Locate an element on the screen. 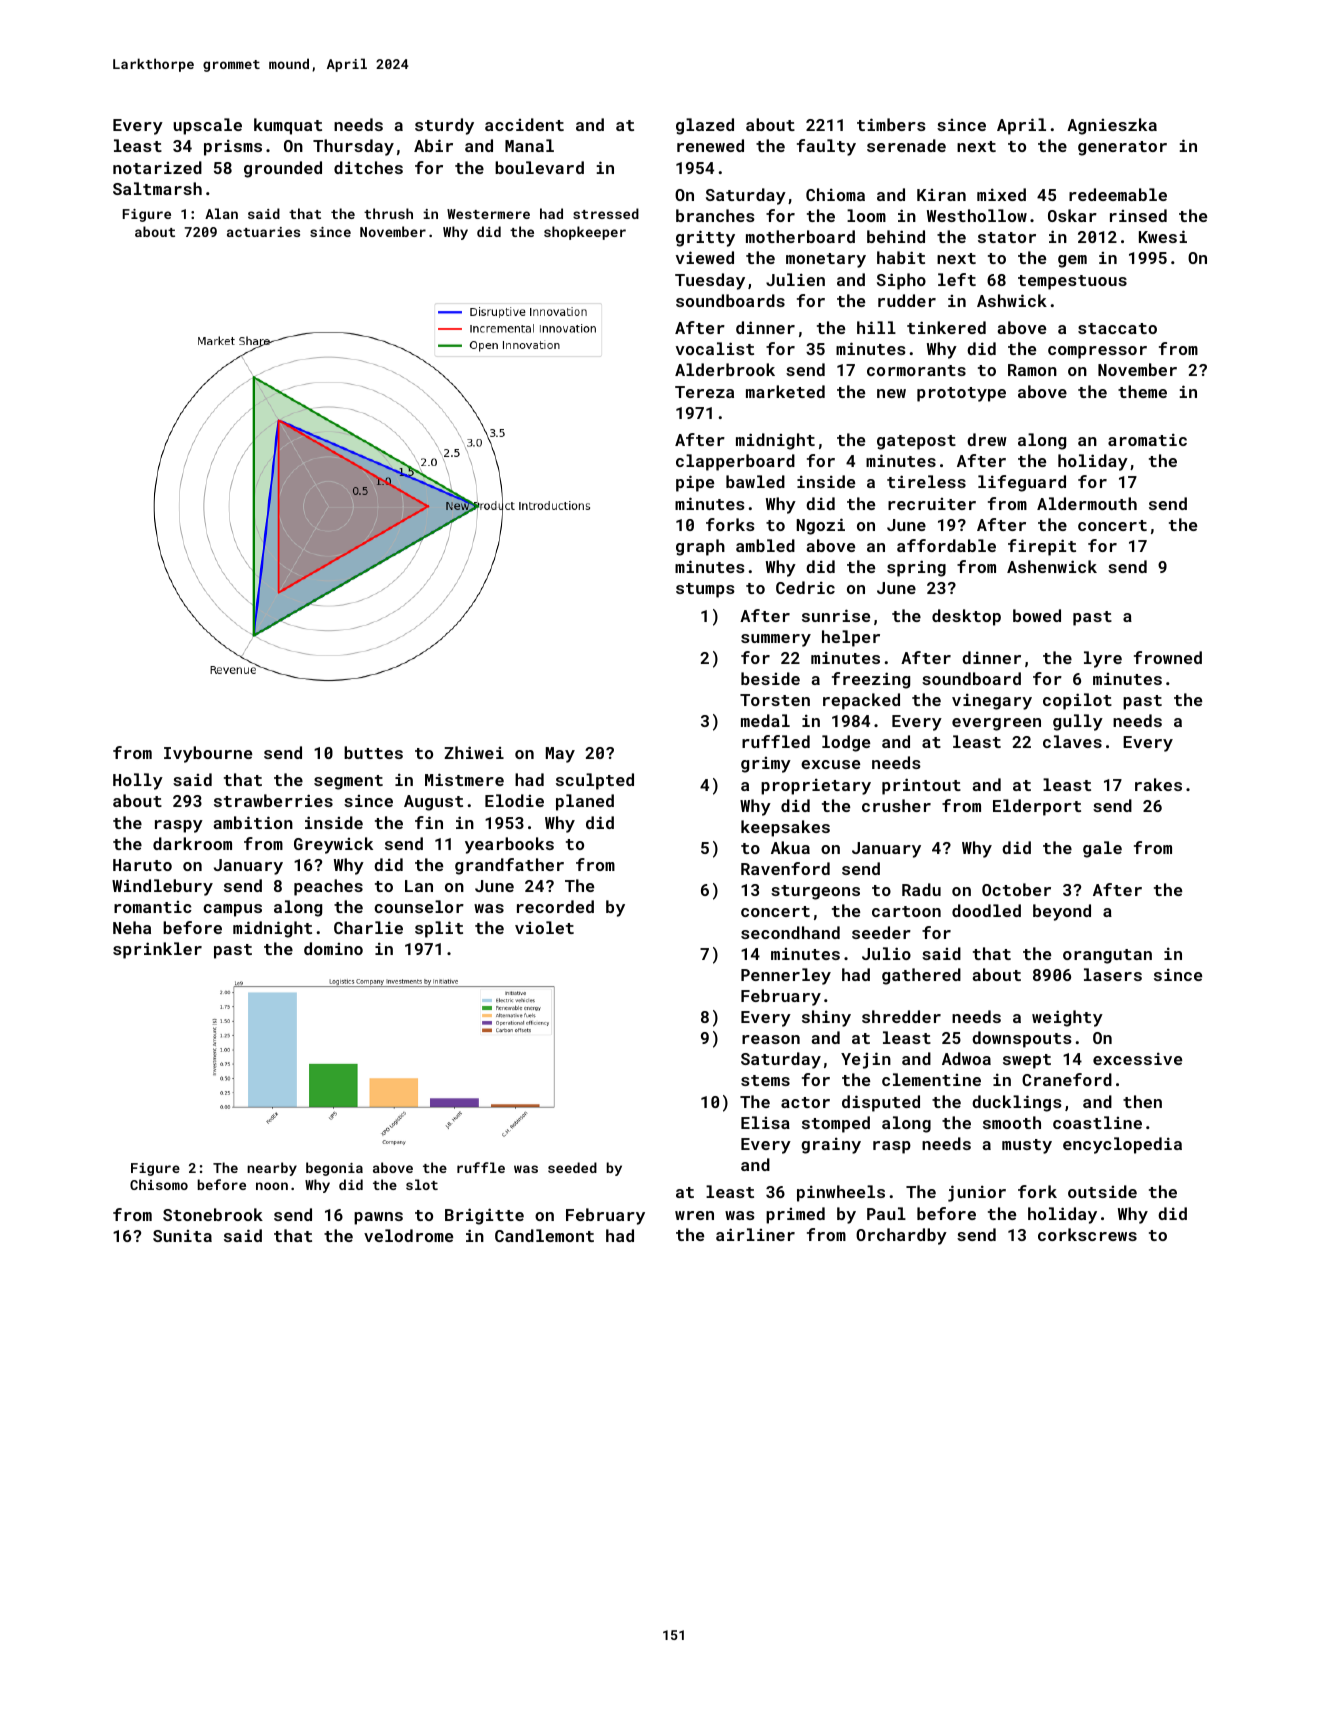  graph is located at coordinates (700, 547).
